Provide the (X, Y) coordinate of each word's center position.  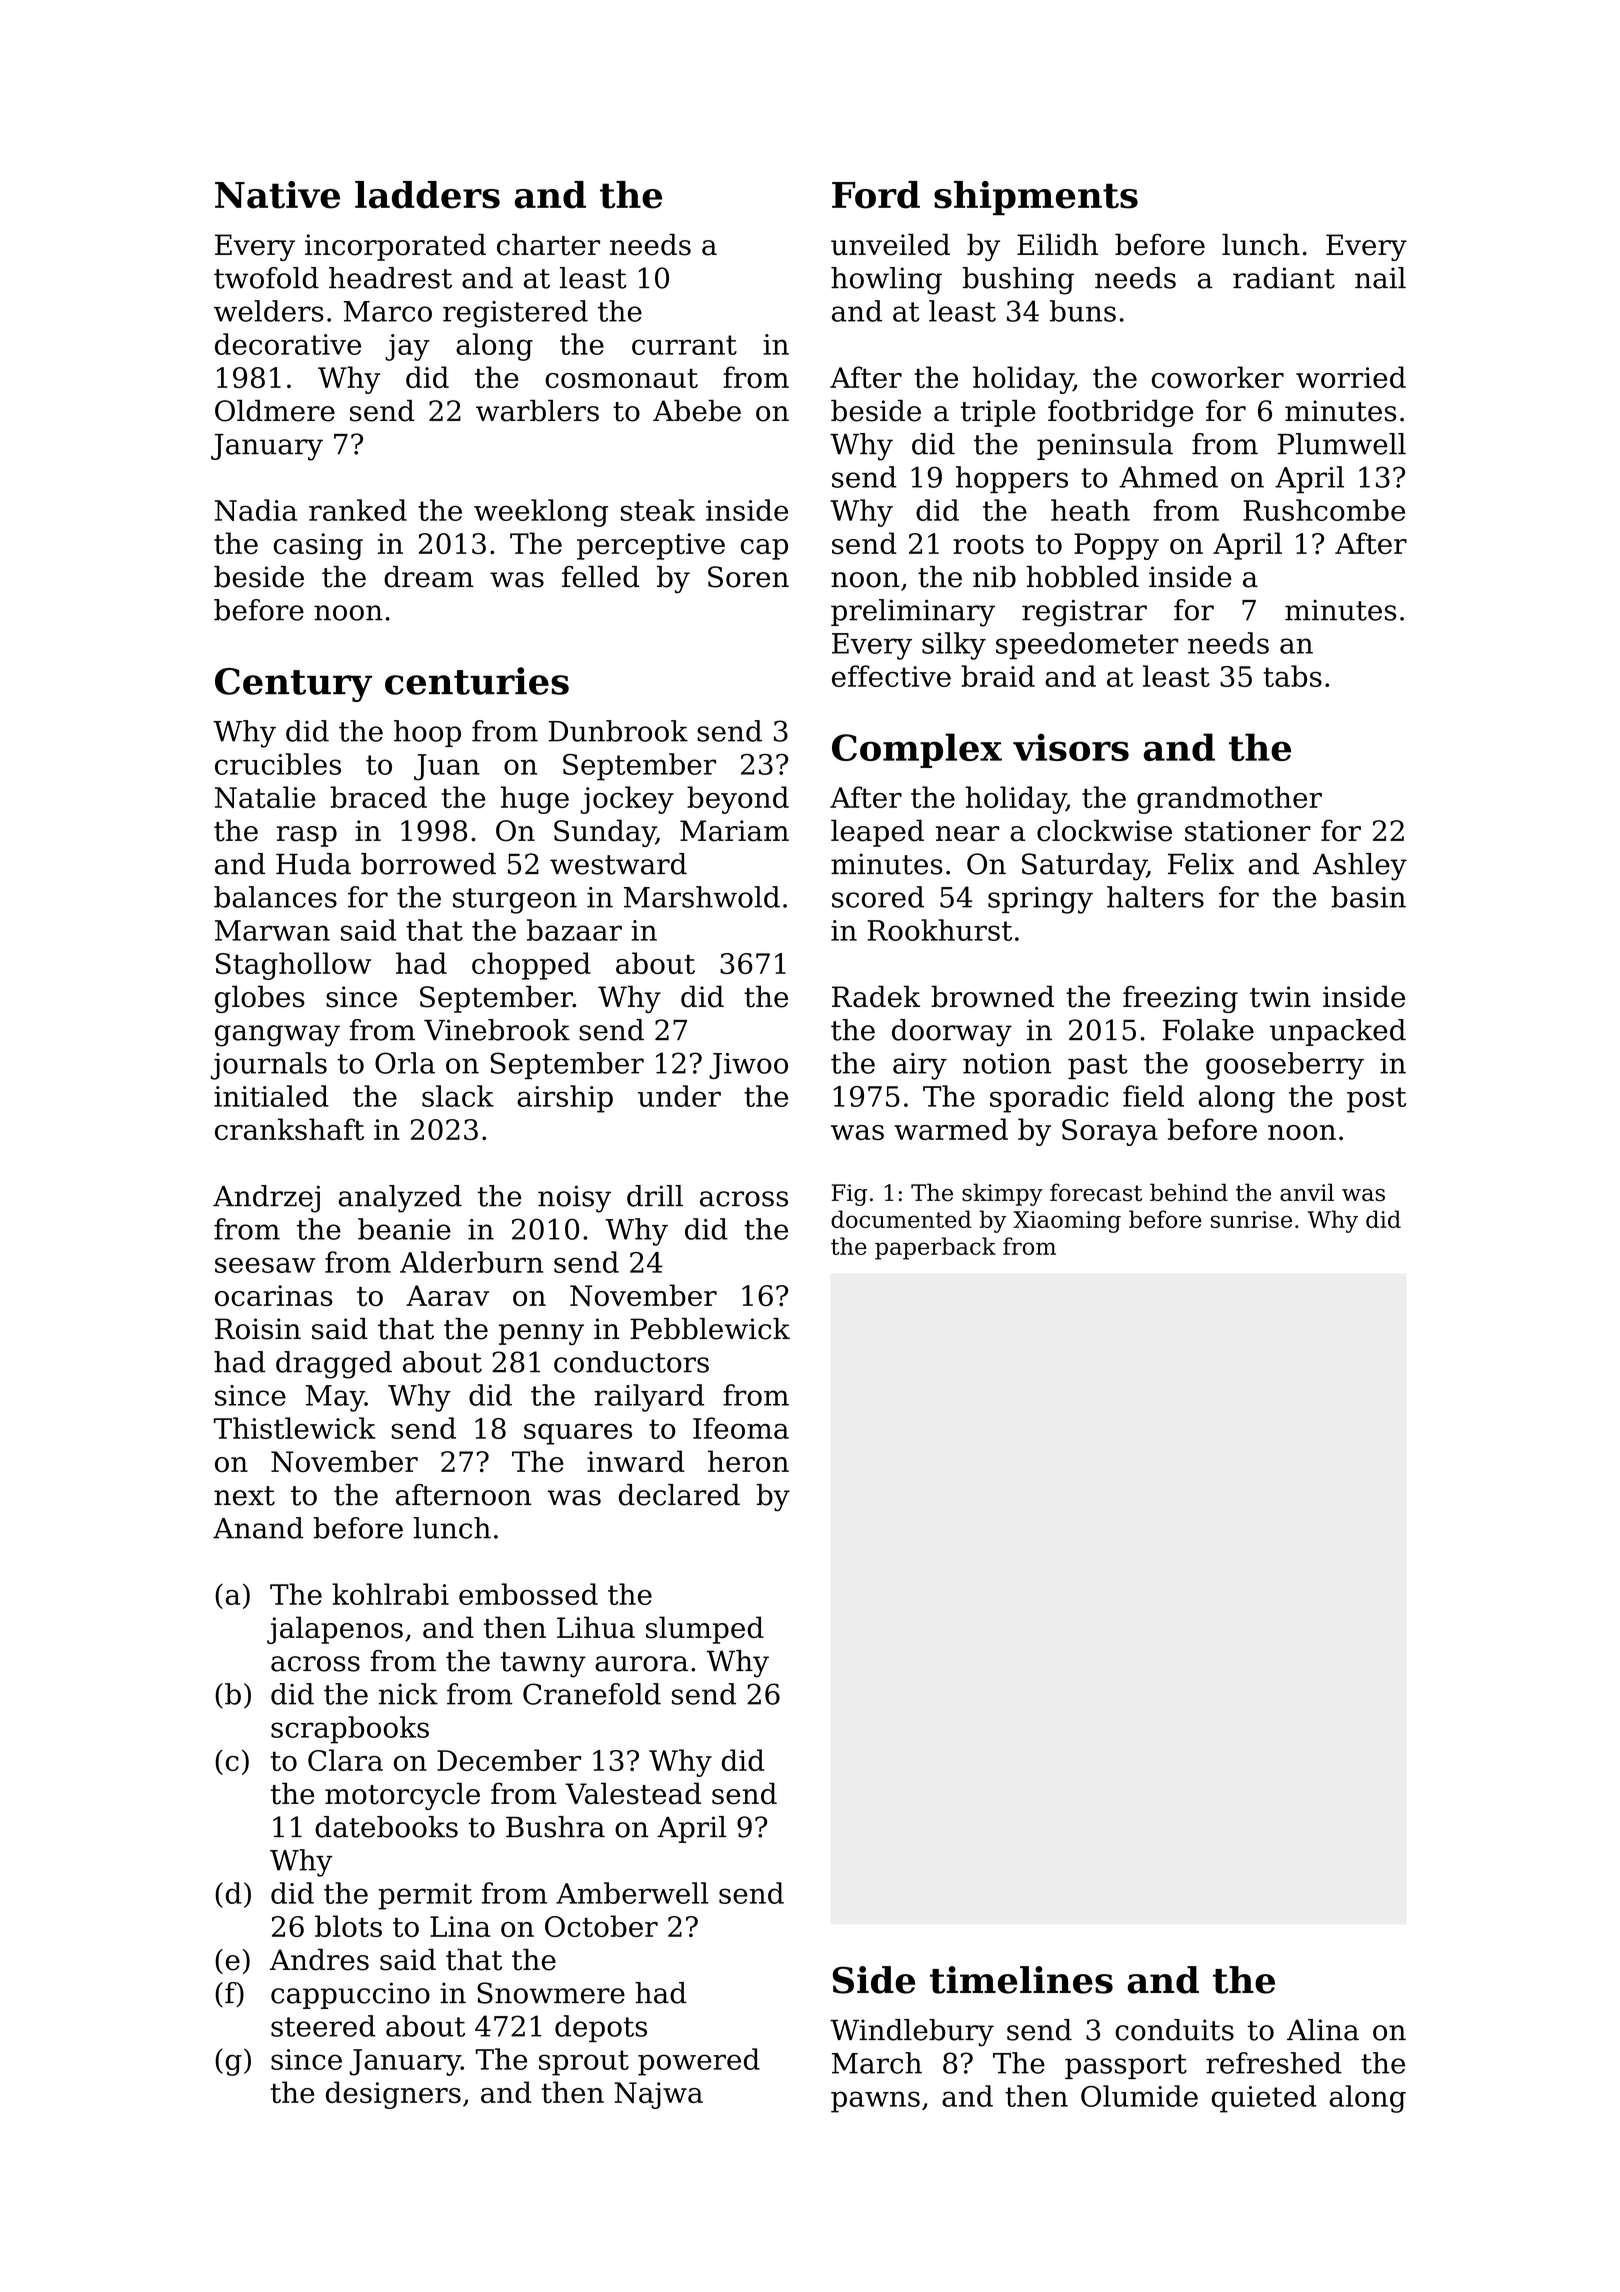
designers (393, 2095)
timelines (1021, 1980)
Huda (313, 864)
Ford (876, 195)
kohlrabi (390, 1594)
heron (748, 1461)
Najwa (658, 2095)
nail (1380, 278)
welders (269, 311)
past (1098, 1066)
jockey (627, 800)
